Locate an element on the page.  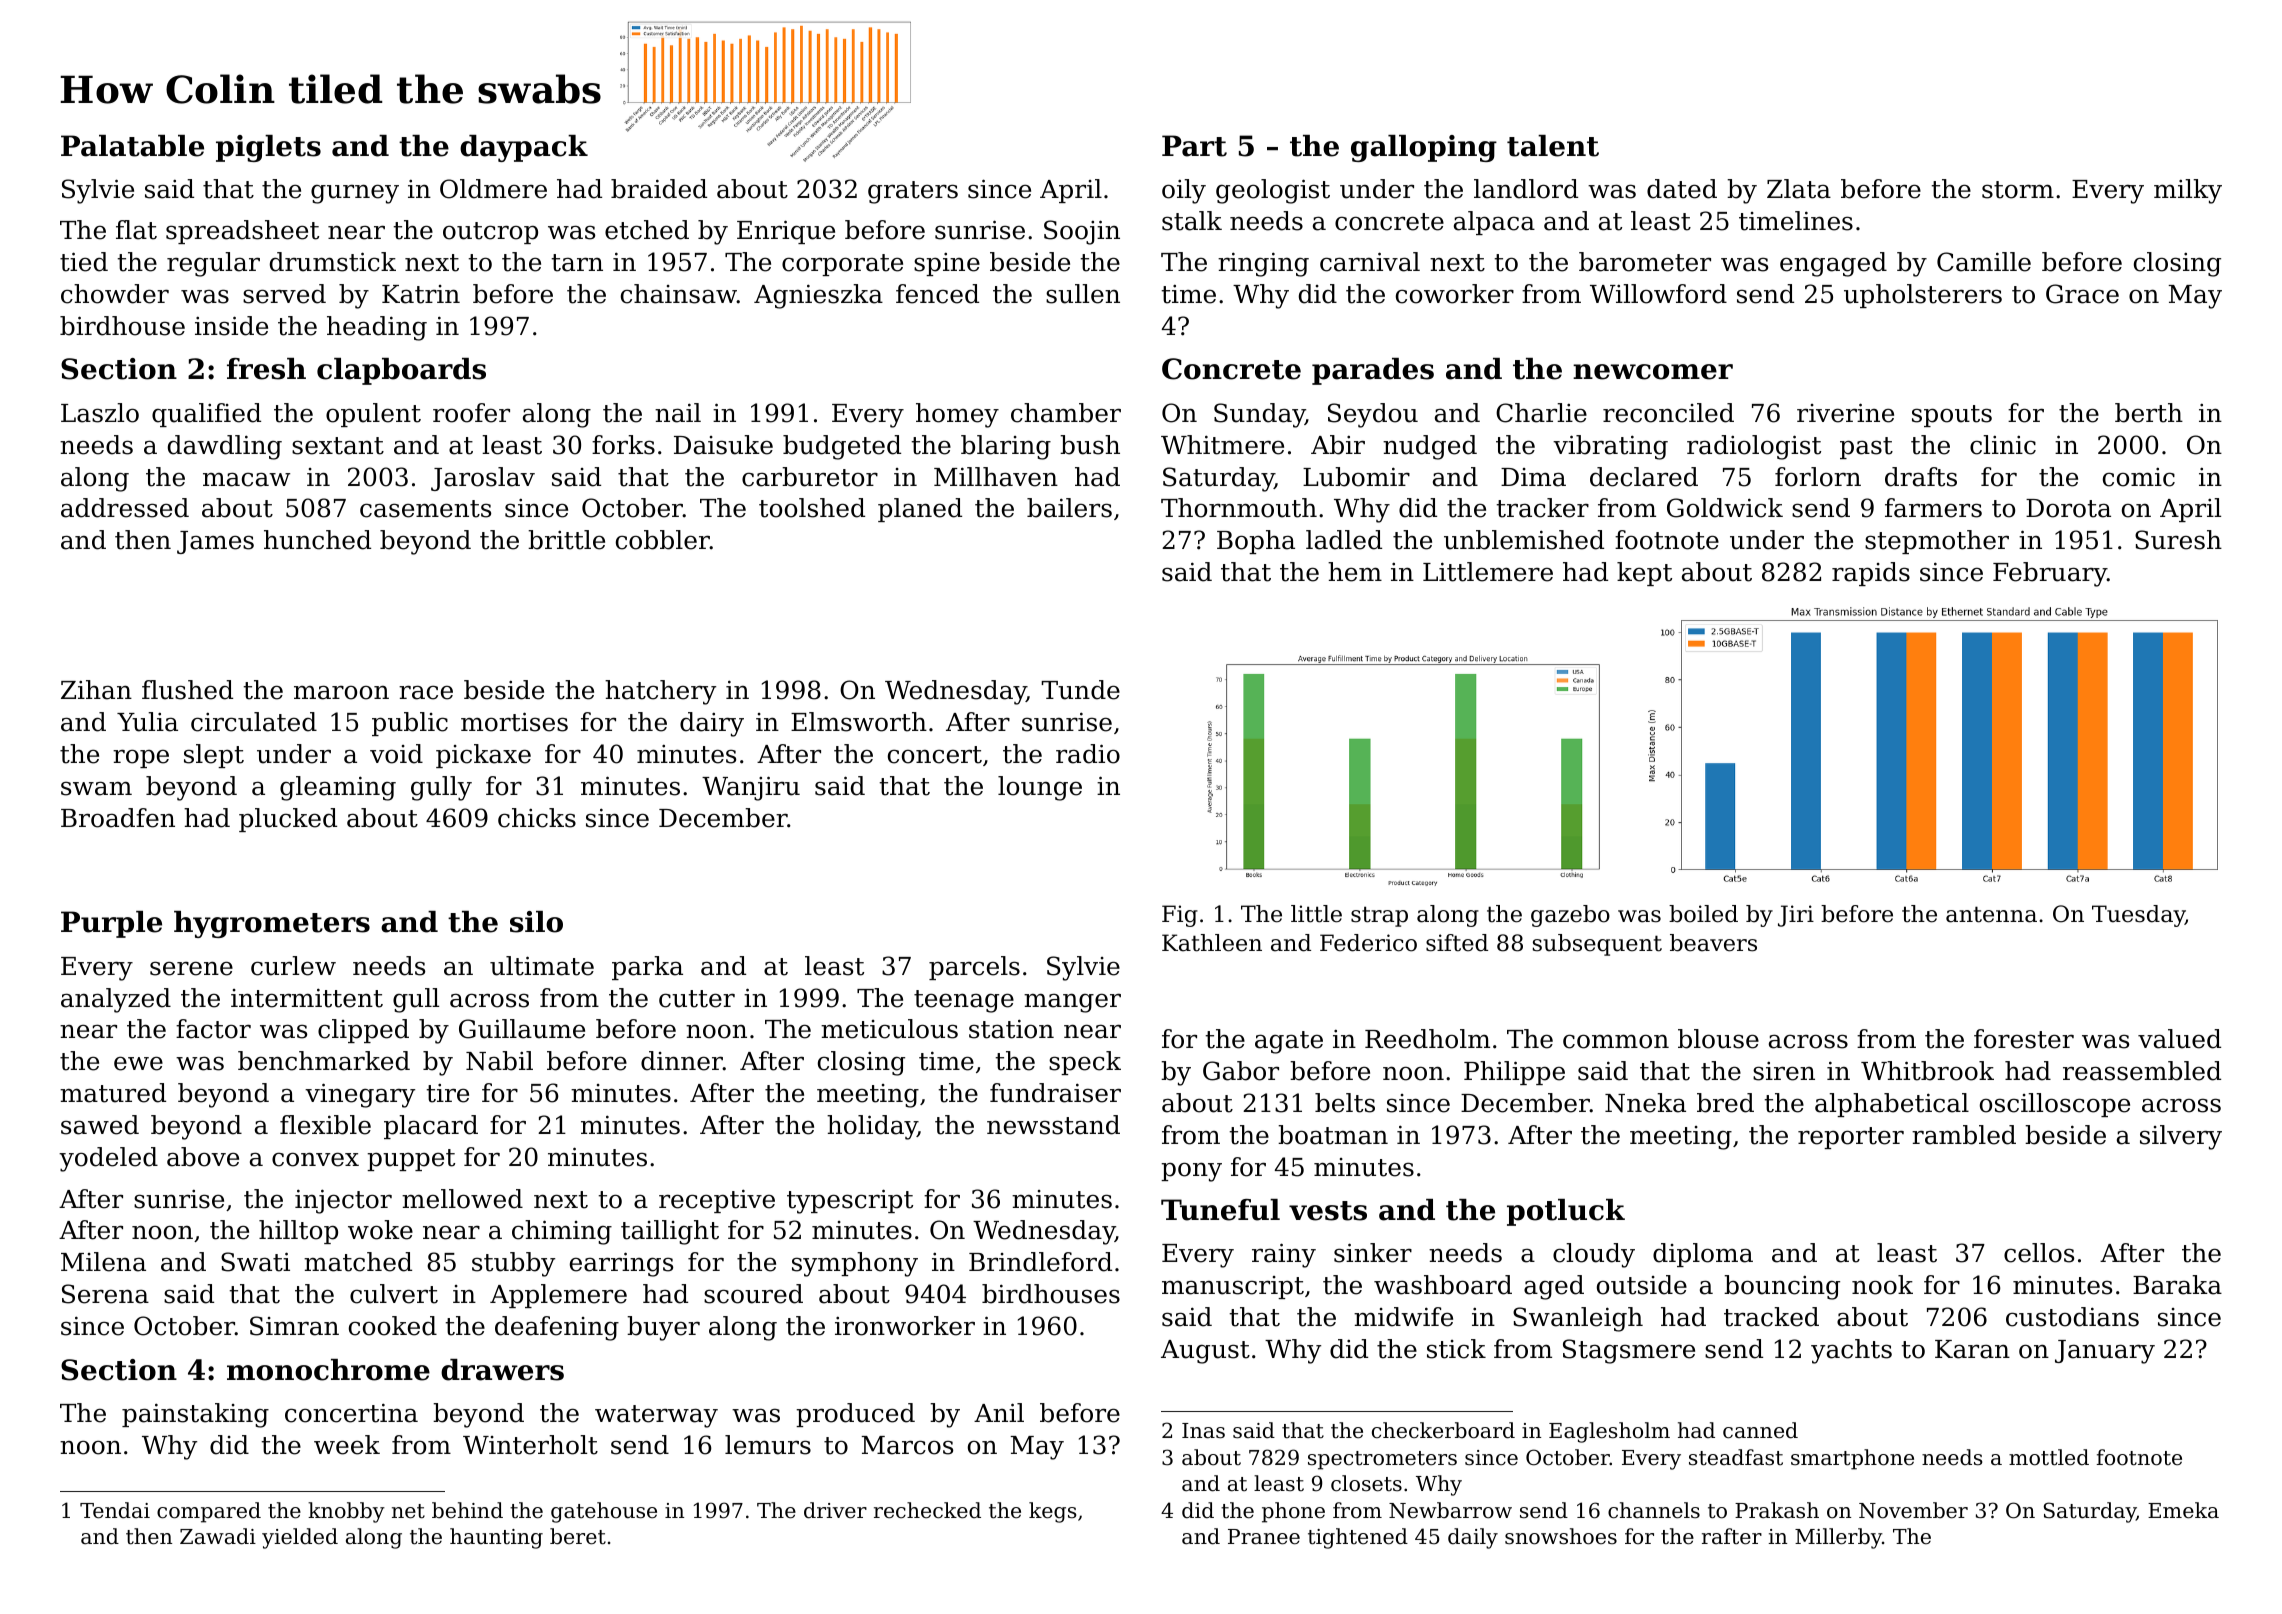
macaw is located at coordinates (246, 479).
